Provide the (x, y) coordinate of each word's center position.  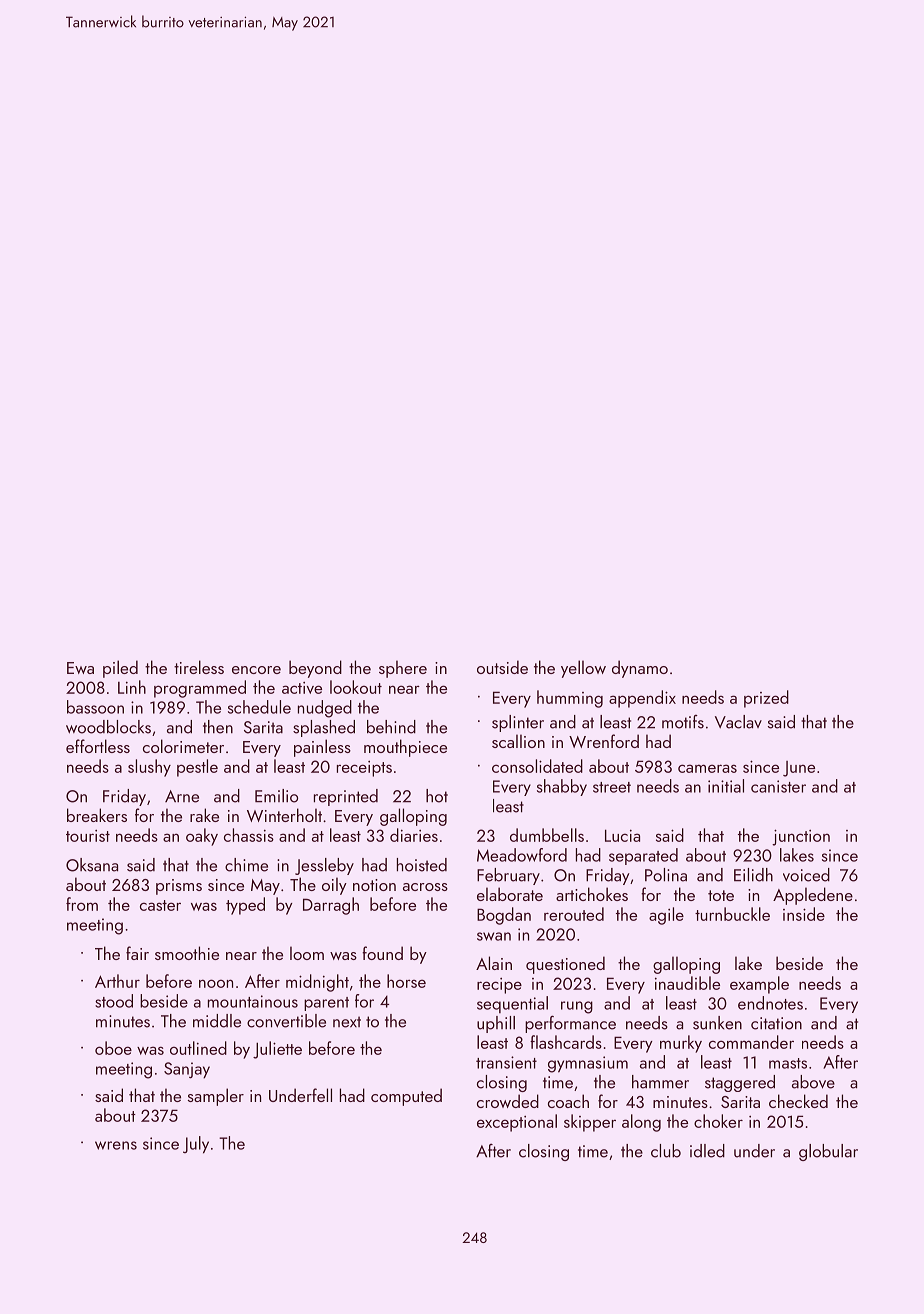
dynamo (640, 669)
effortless (98, 746)
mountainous (253, 1001)
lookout (356, 687)
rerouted (574, 914)
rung (577, 1007)
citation (776, 1023)
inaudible (687, 983)
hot (437, 796)
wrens (116, 1145)
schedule (259, 707)
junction (801, 837)
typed (245, 906)
